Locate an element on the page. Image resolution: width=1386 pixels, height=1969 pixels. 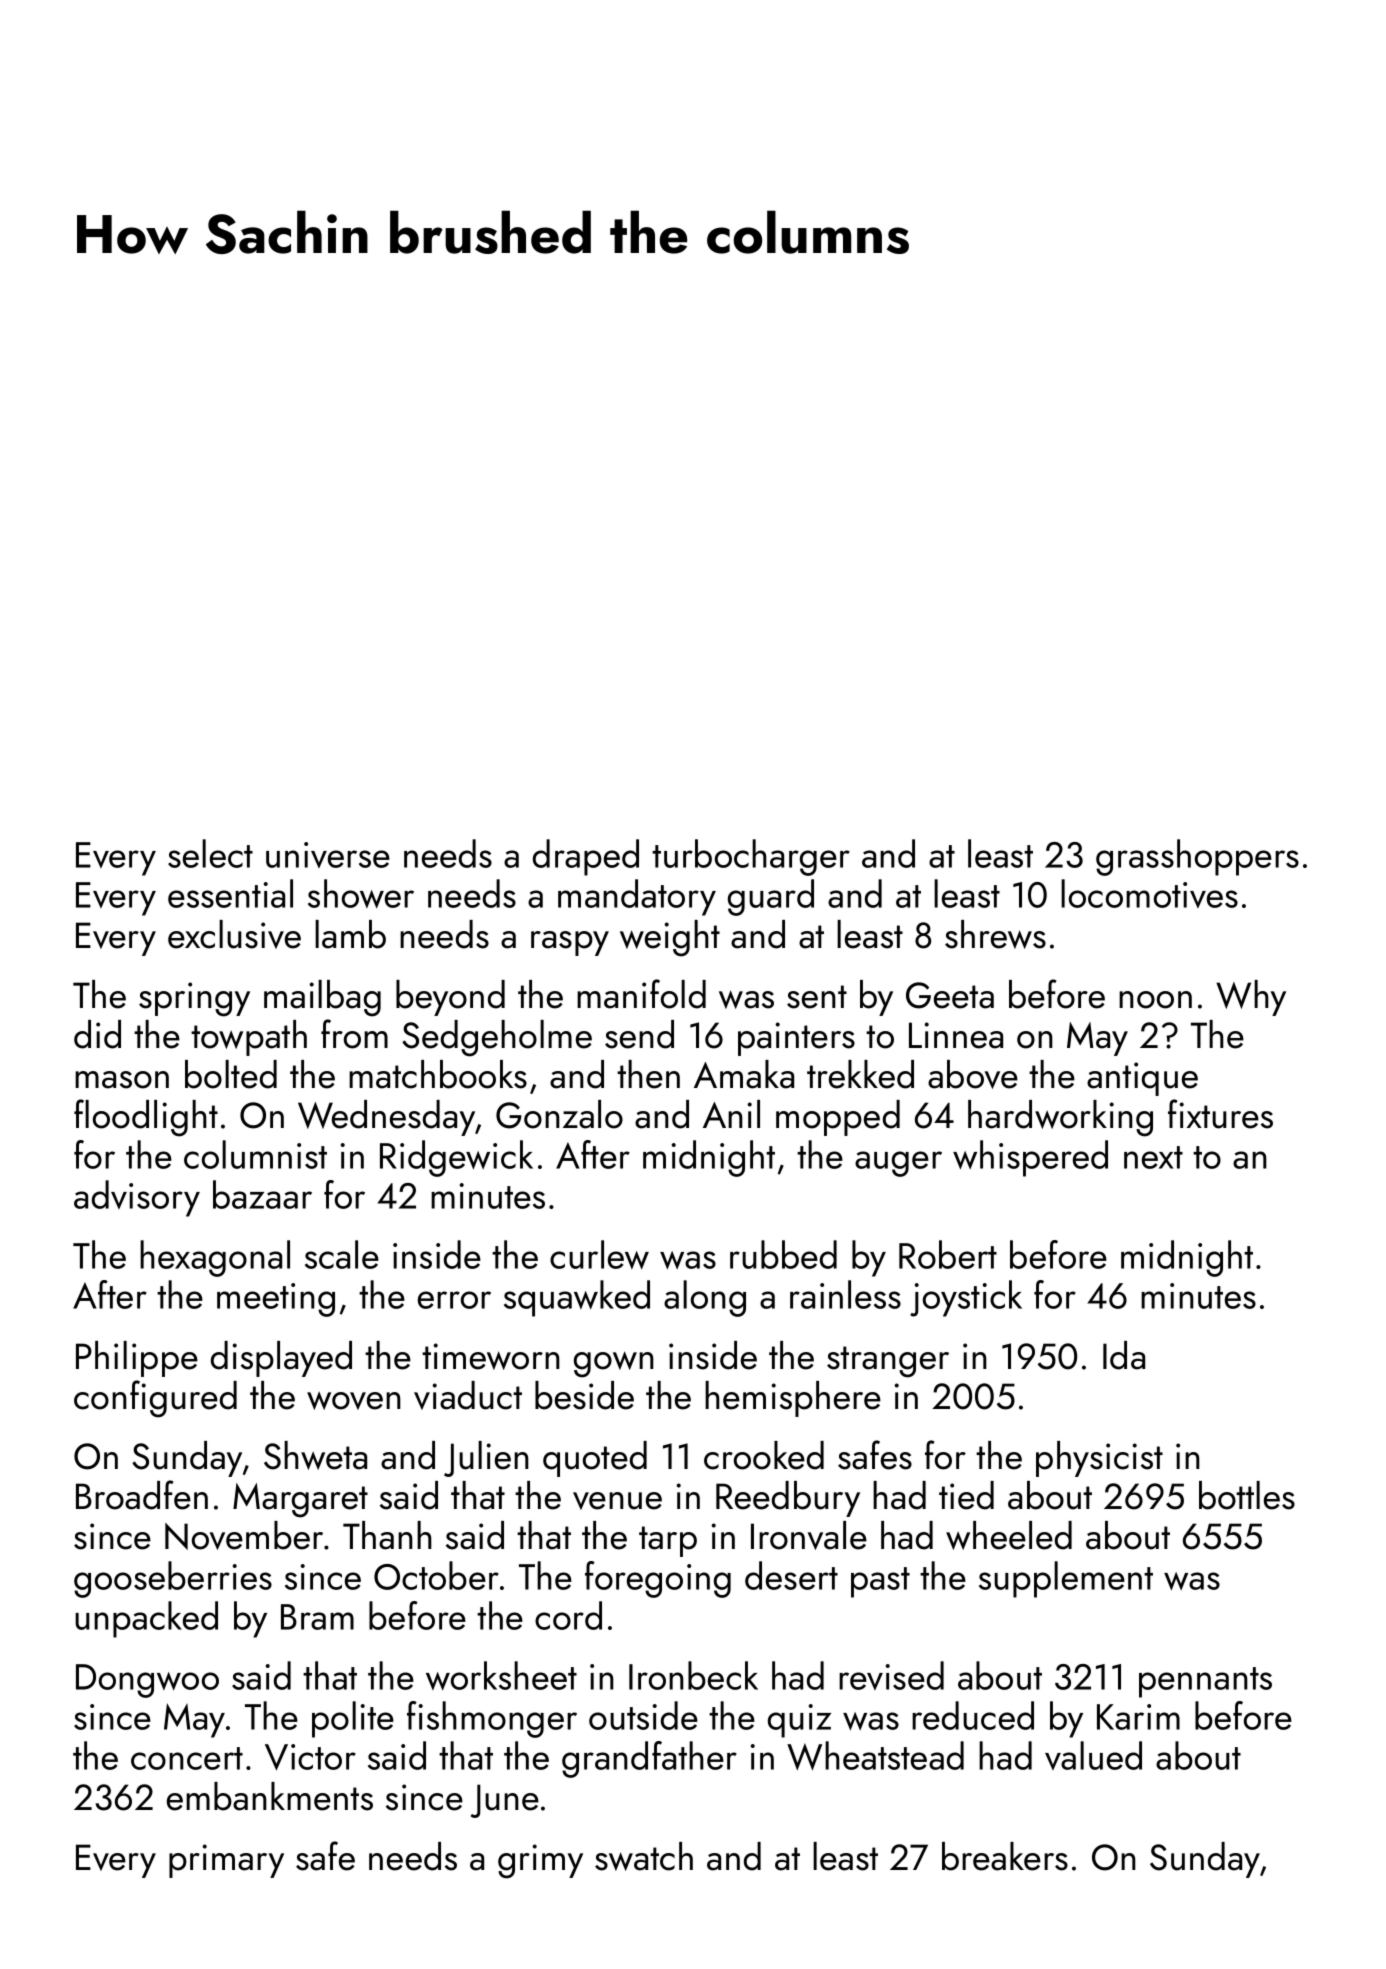
outside is located at coordinates (643, 1715).
